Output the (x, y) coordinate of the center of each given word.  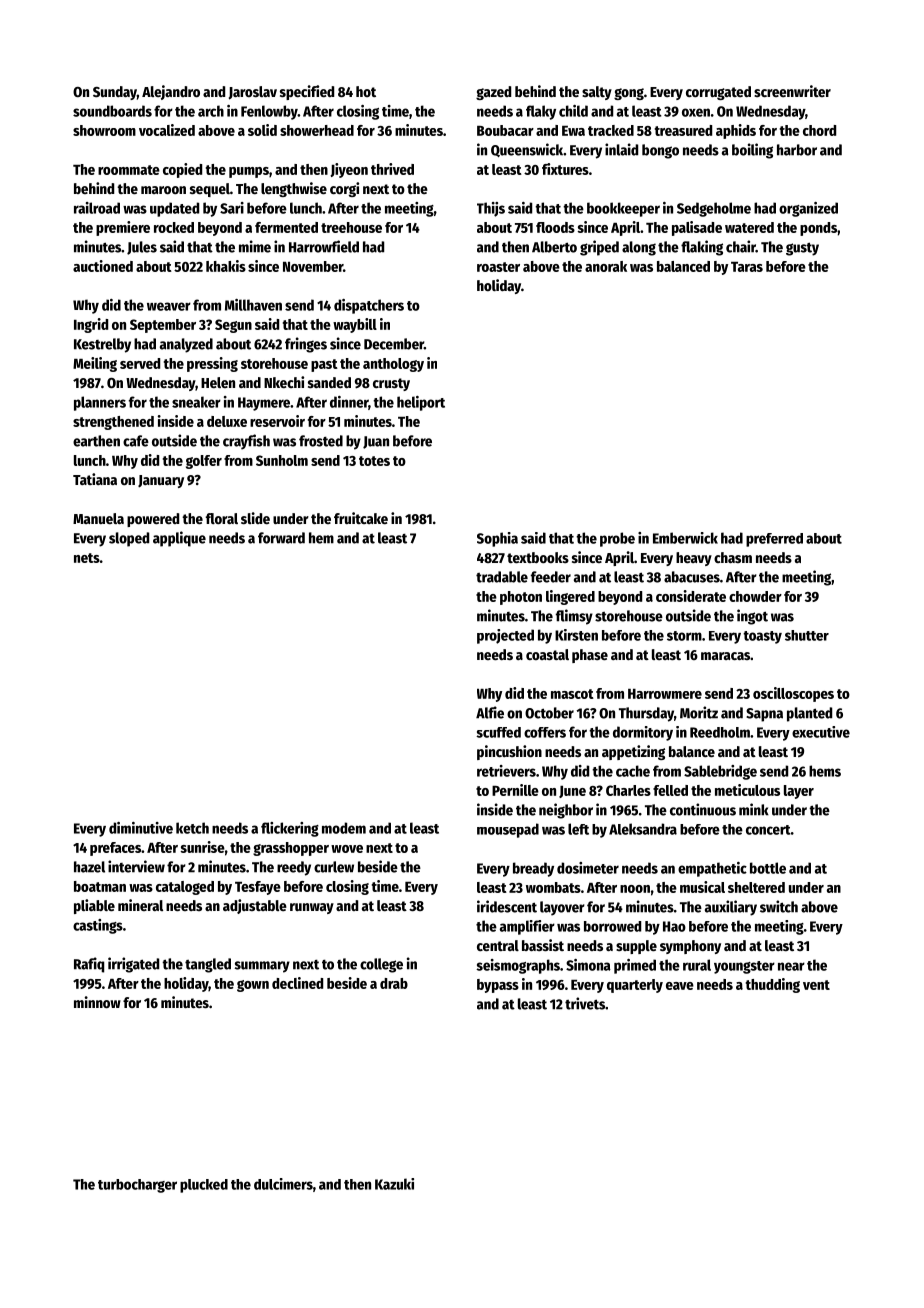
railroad (97, 208)
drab (394, 983)
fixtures (565, 169)
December (394, 344)
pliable (94, 906)
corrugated (718, 93)
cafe (136, 441)
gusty (802, 249)
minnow (97, 1002)
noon (635, 889)
